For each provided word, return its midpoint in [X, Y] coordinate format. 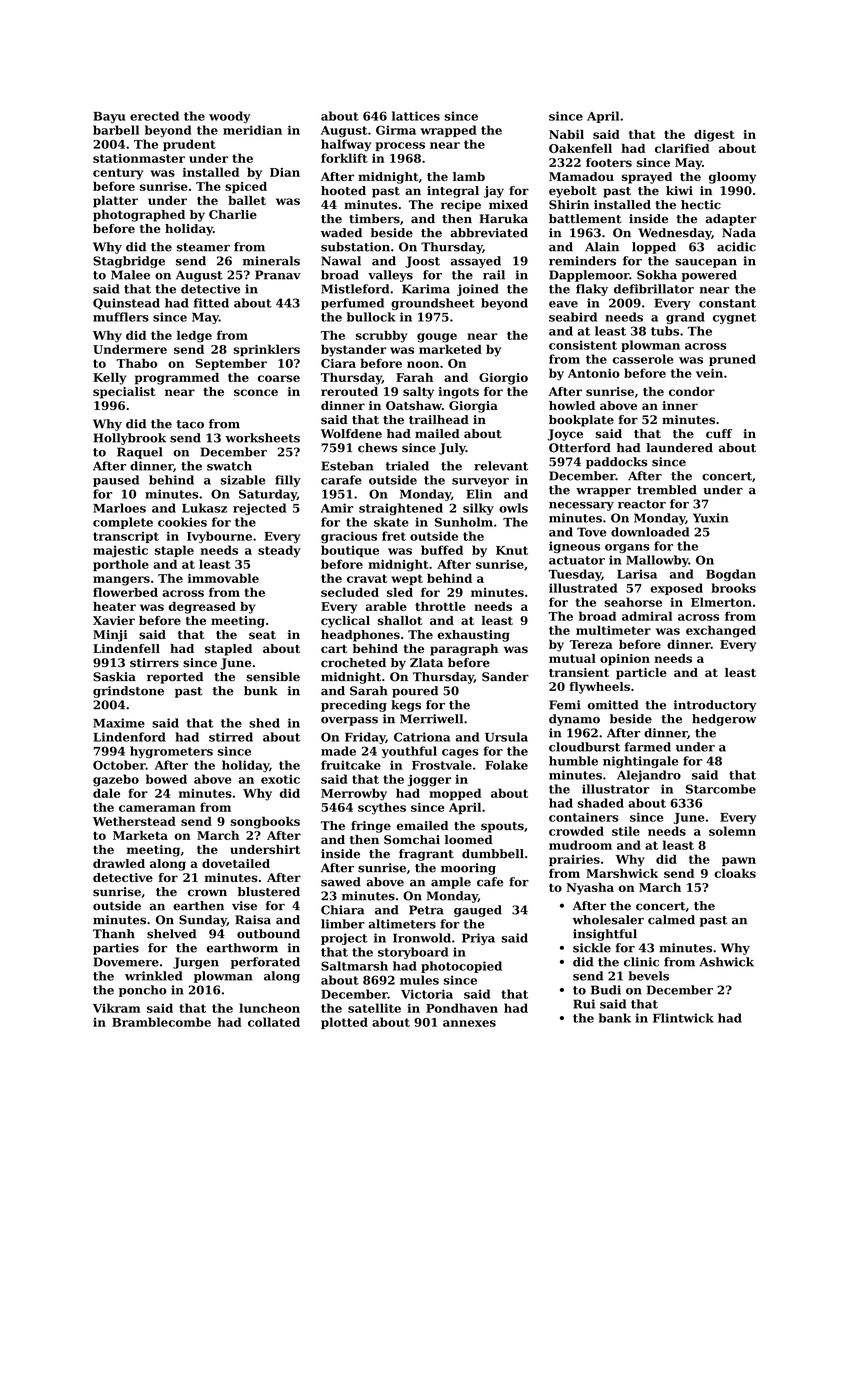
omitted [613, 705]
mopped [455, 794]
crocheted [353, 663]
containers [584, 817]
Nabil [566, 134]
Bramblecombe [161, 1022]
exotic [280, 779]
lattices [416, 116]
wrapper [603, 492]
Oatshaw [414, 405]
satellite [374, 1008]
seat [262, 635]
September [231, 364]
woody [230, 117]
